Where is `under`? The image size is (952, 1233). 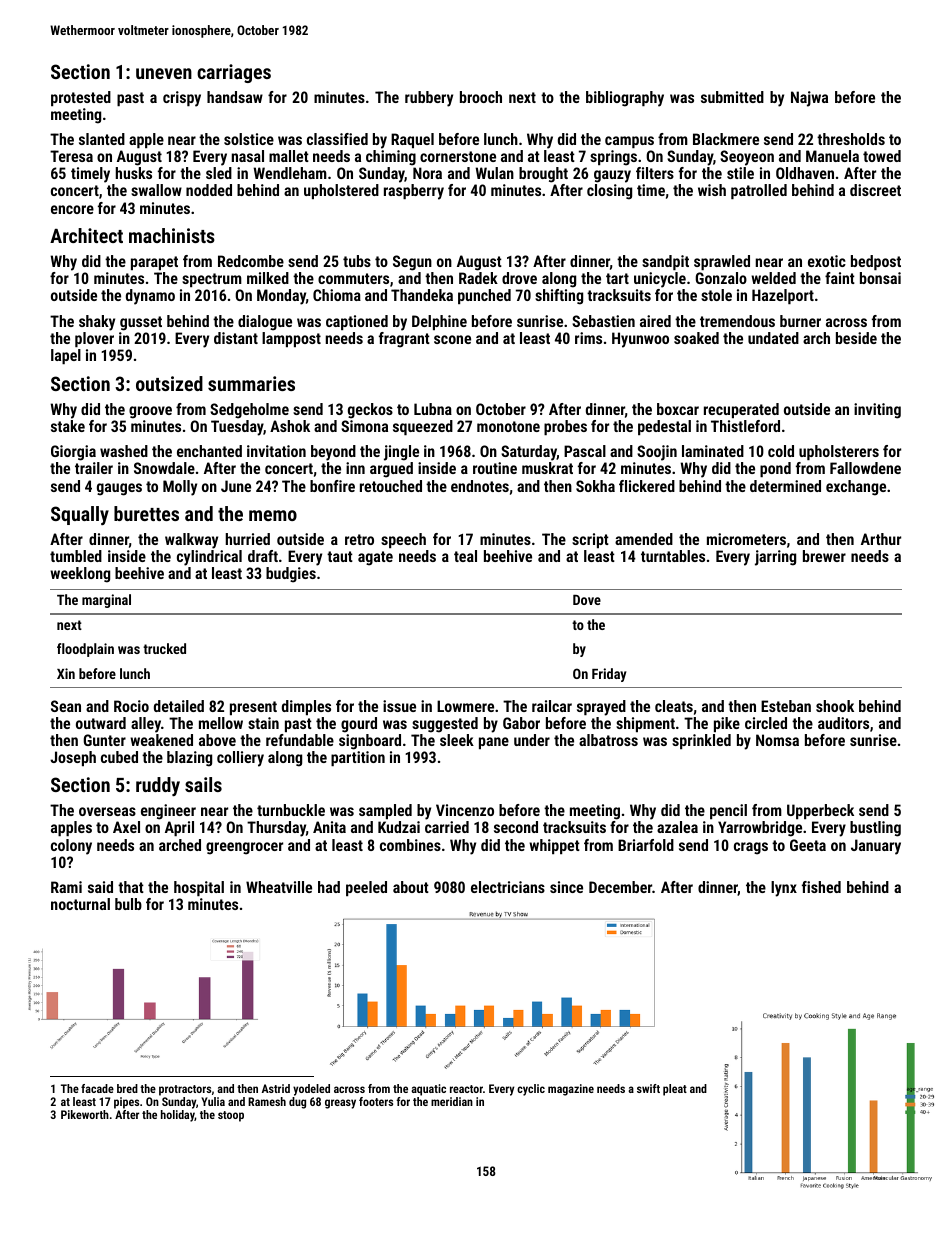
under is located at coordinates (532, 740).
